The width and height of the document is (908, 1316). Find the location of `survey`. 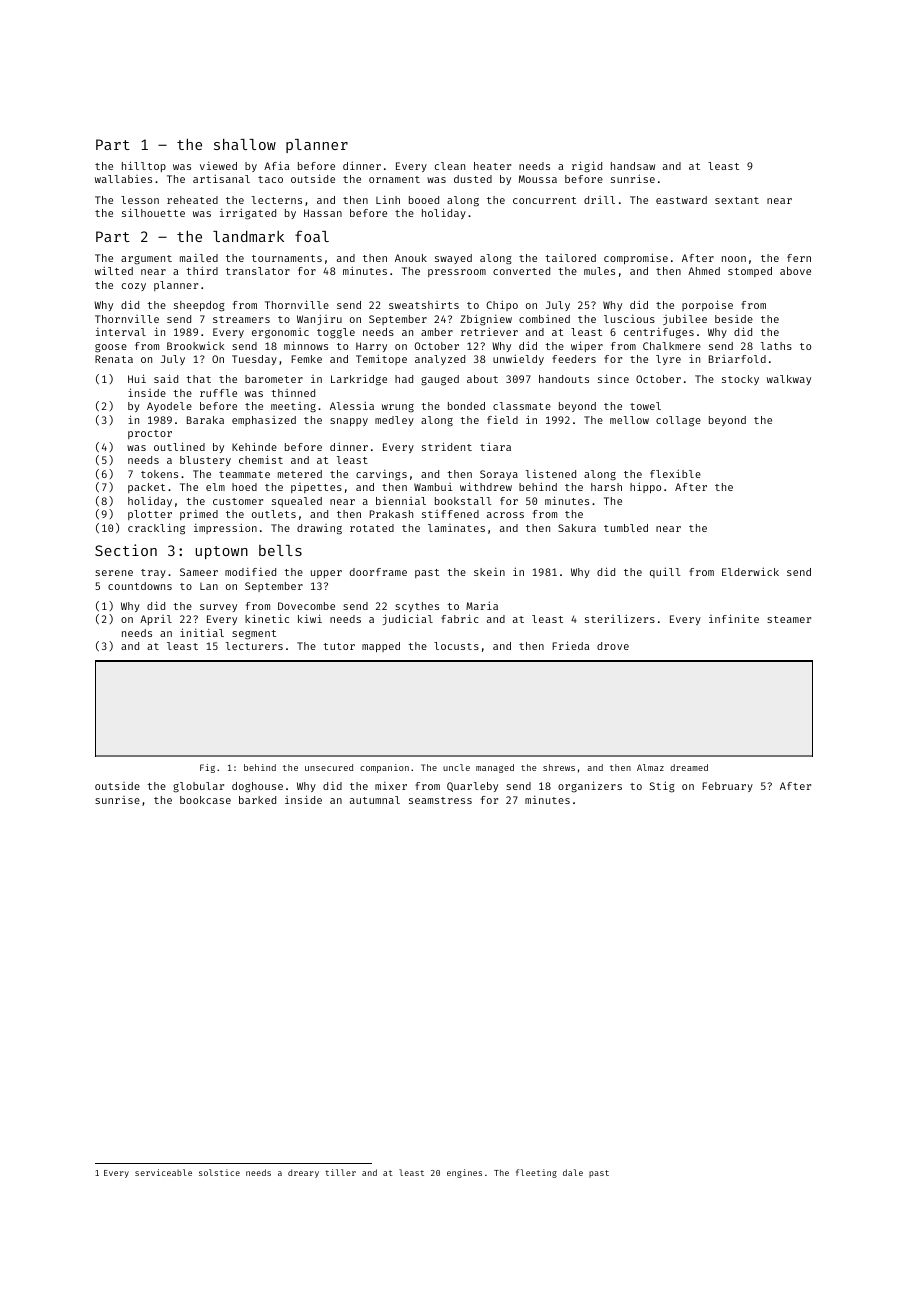

survey is located at coordinates (218, 608).
